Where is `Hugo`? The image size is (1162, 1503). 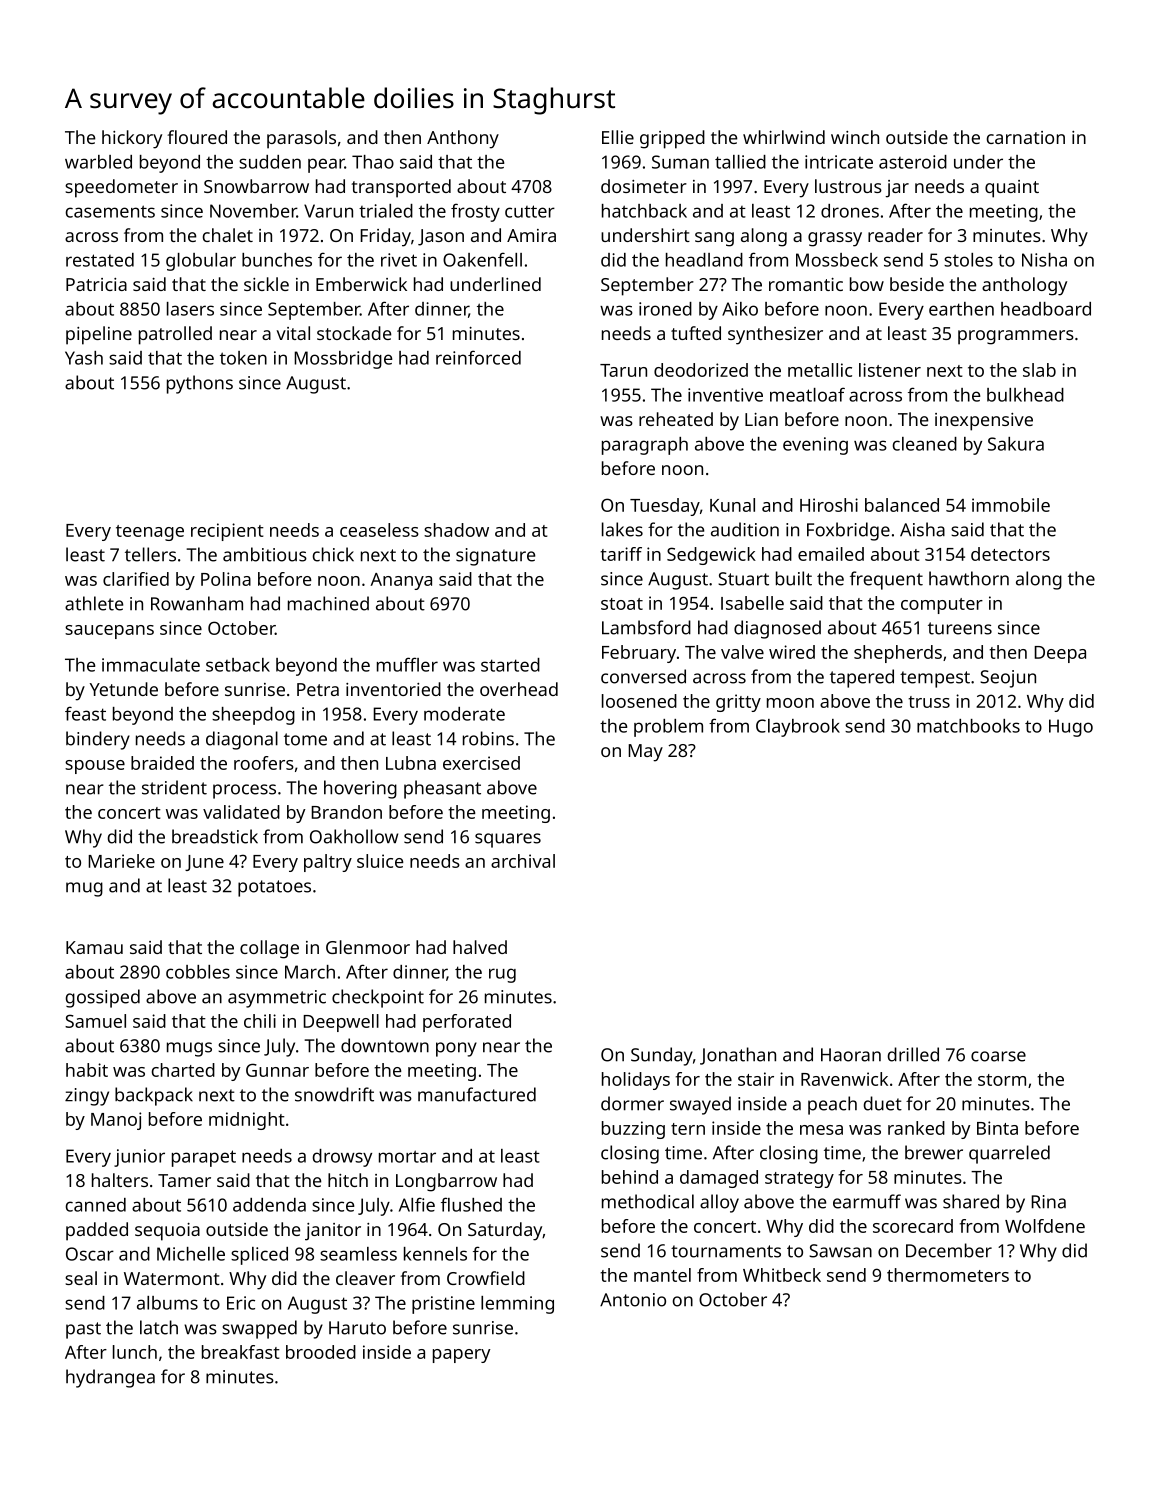
Hugo is located at coordinates (1071, 728).
